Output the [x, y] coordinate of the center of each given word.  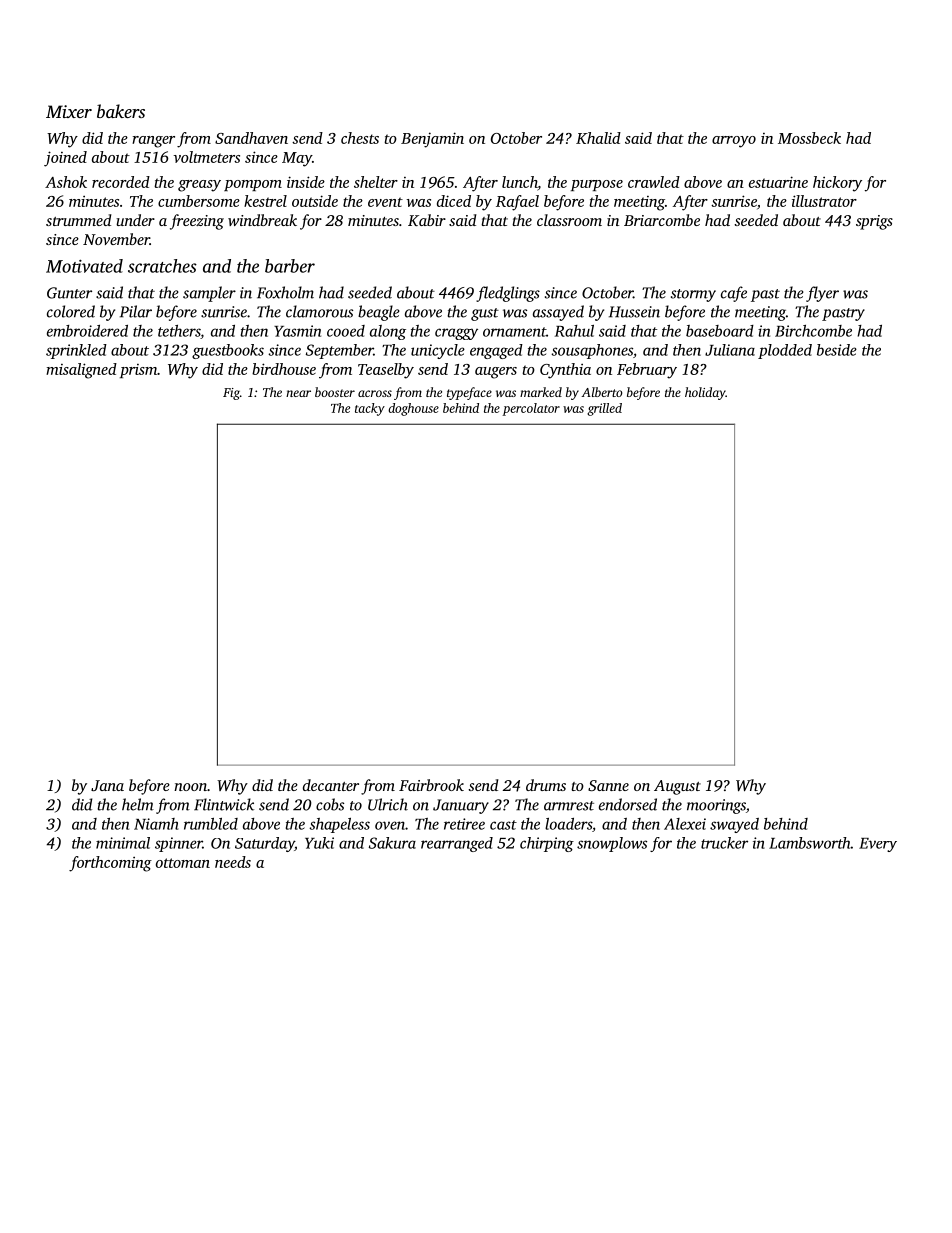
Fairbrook [431, 785]
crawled [654, 182]
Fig [231, 394]
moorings [716, 806]
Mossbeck [809, 138]
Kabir [427, 220]
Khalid [598, 138]
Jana [107, 785]
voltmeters [206, 157]
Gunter [69, 293]
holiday [705, 393]
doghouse [413, 409]
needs [233, 862]
